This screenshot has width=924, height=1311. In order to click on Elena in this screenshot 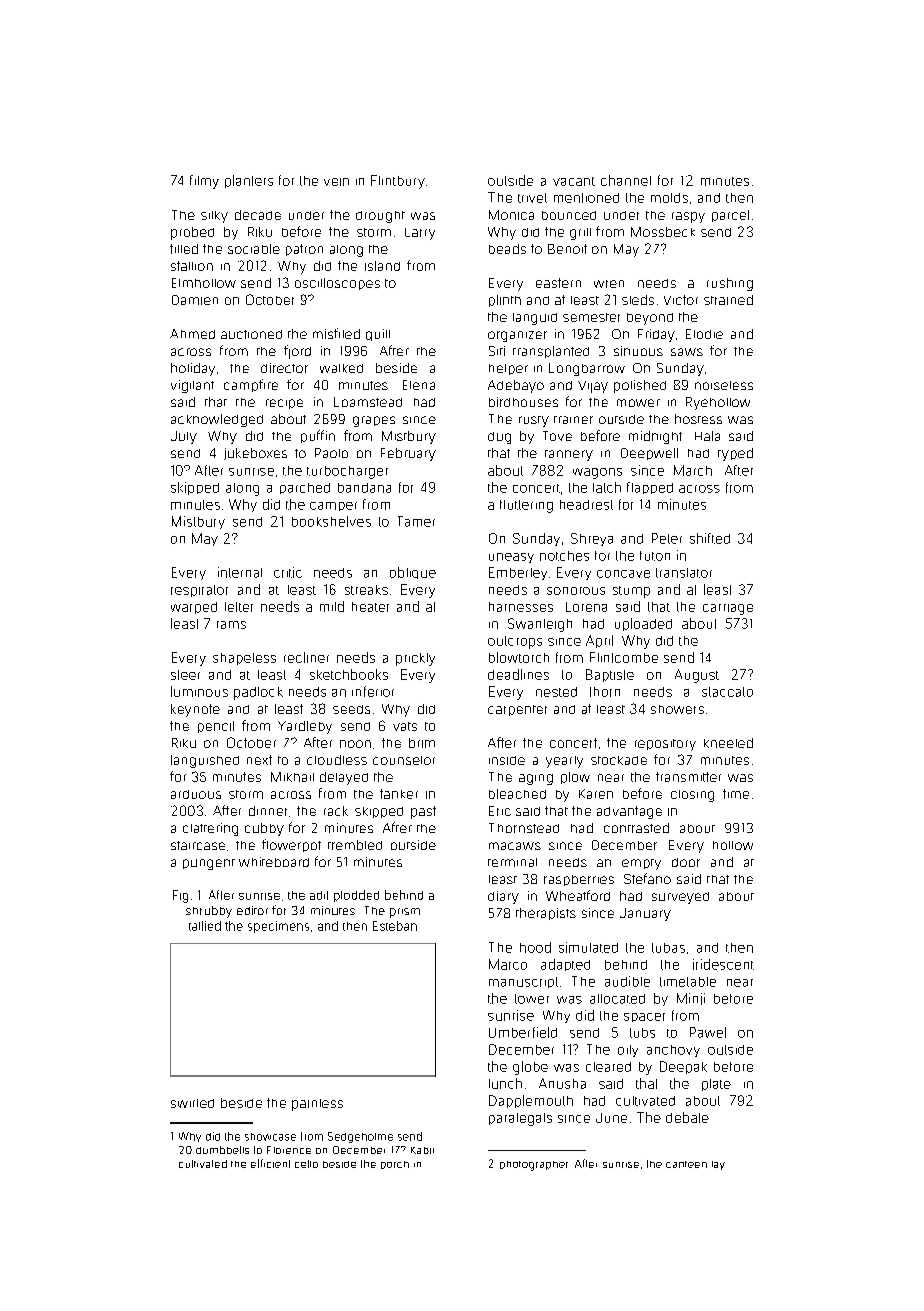, I will do `click(419, 385)`.
